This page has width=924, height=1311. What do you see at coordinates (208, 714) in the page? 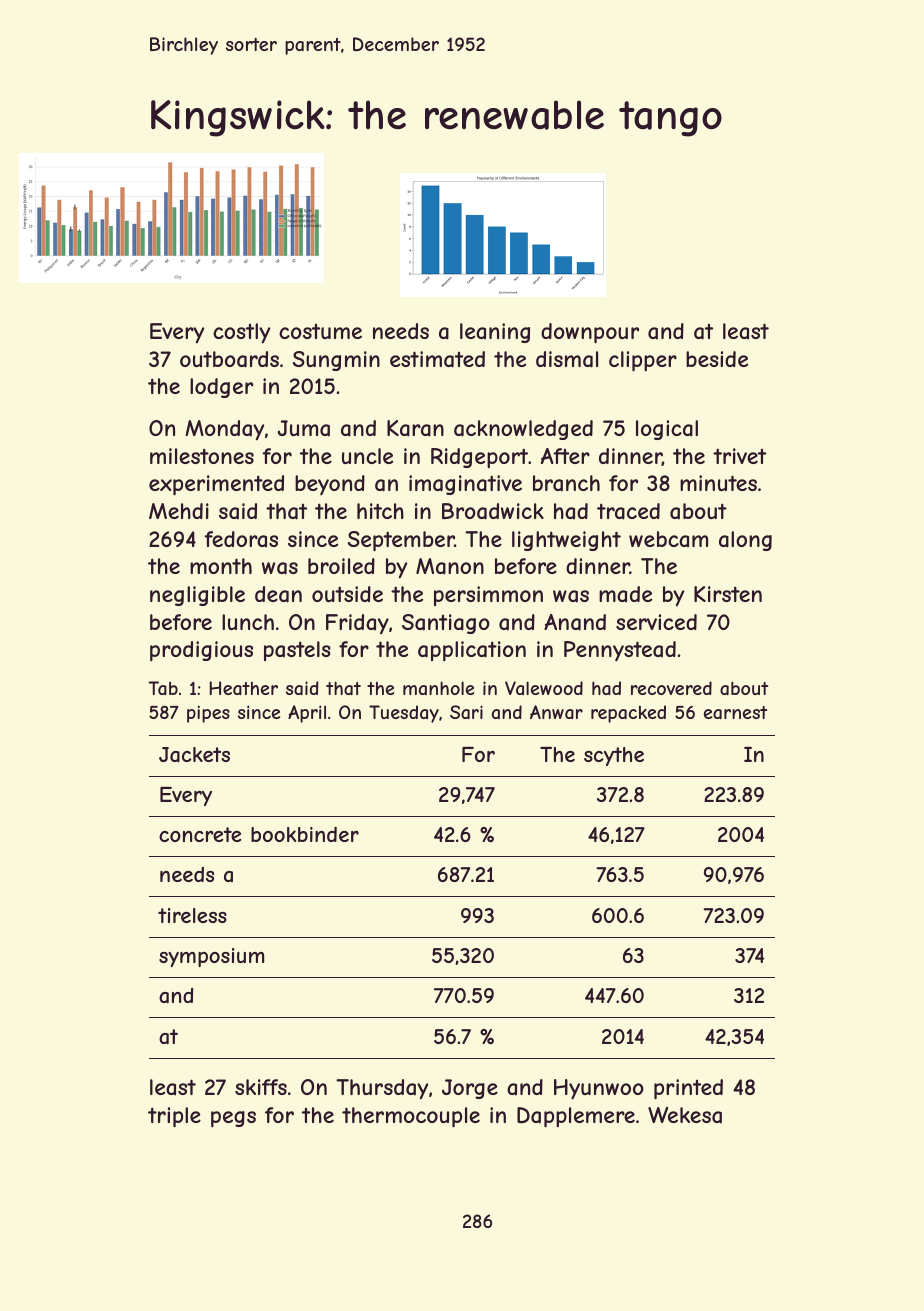
I see `pipes` at bounding box center [208, 714].
